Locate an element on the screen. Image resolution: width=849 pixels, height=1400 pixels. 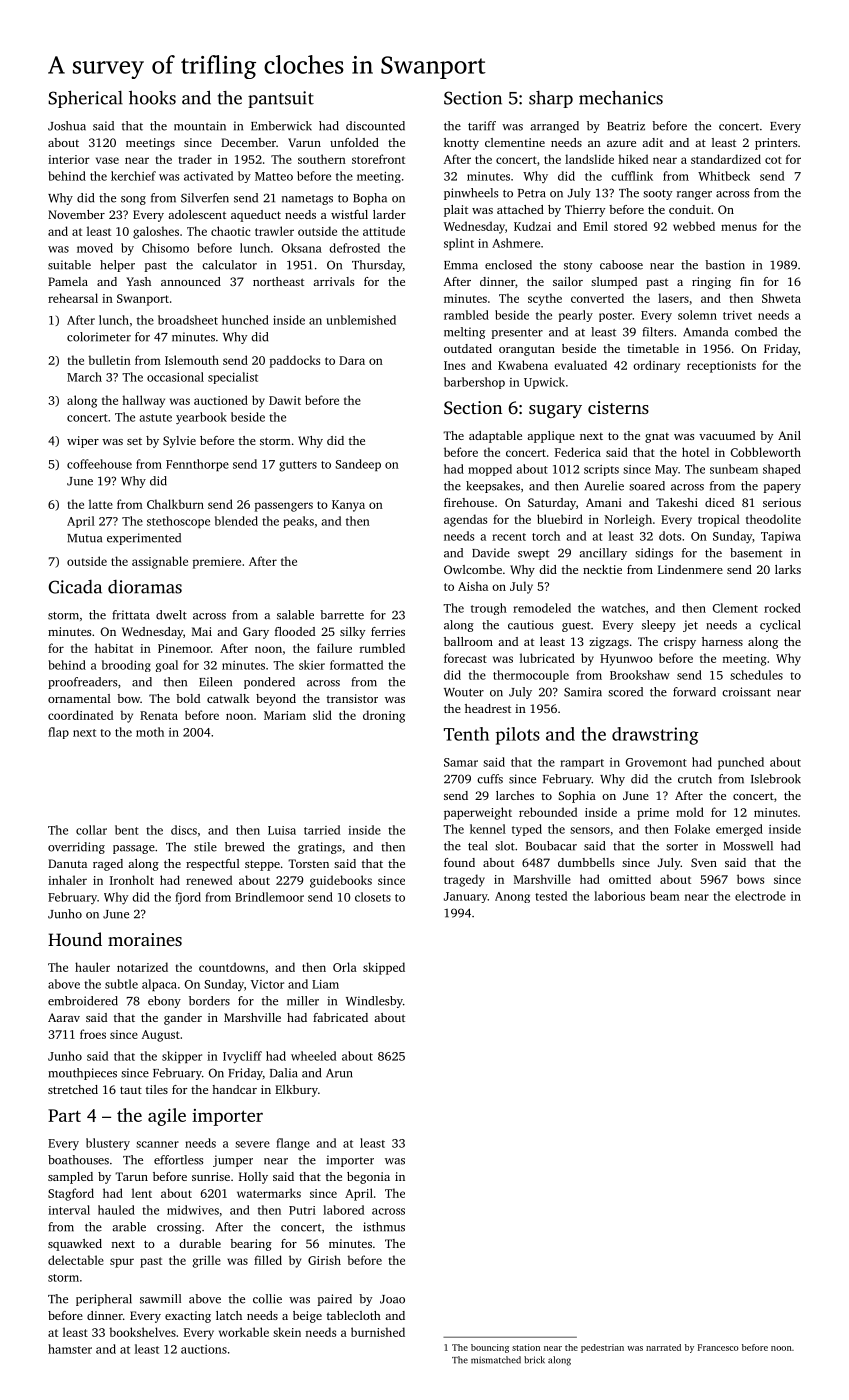
agendas is located at coordinates (465, 520).
